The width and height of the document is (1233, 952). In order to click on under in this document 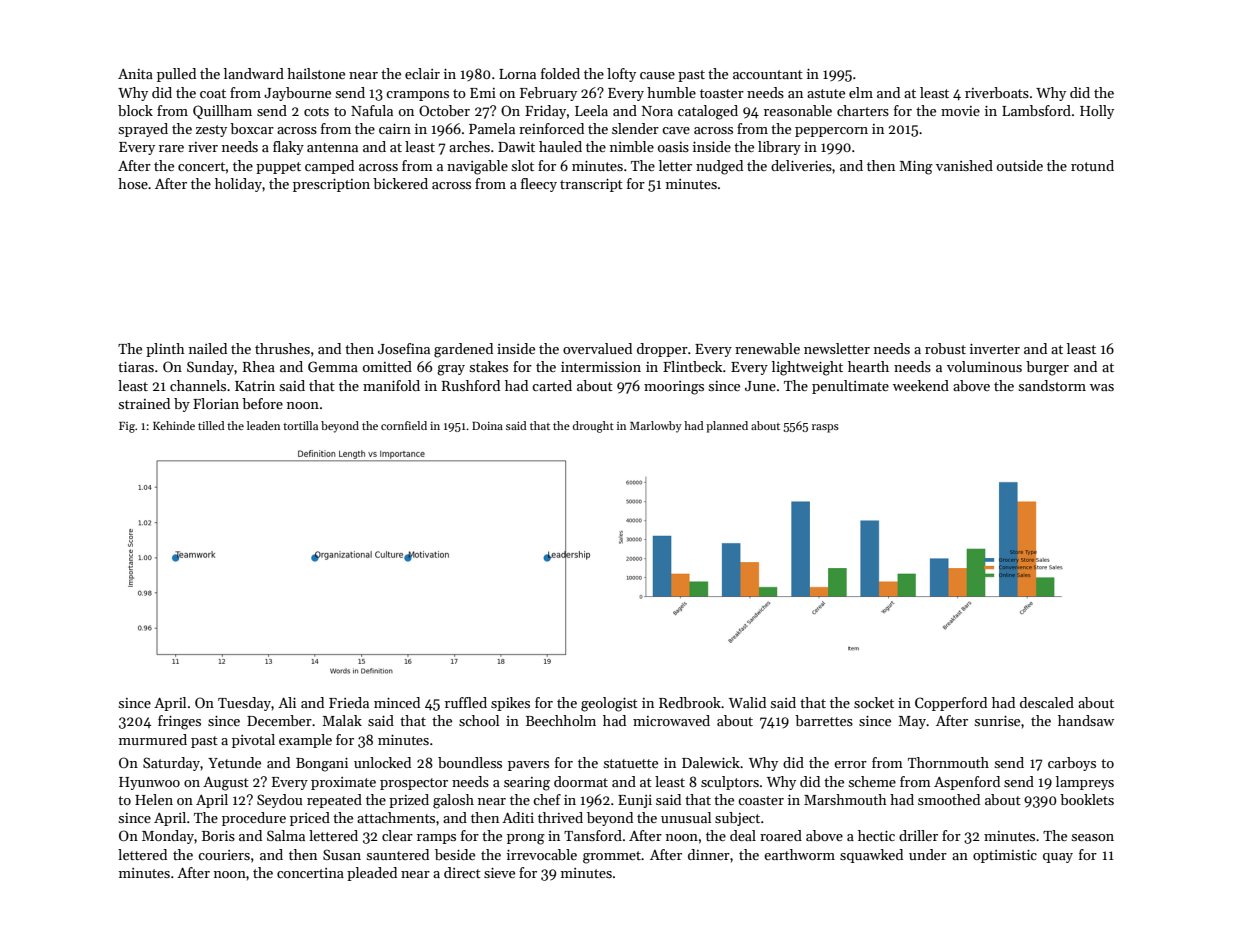, I will do `click(928, 854)`.
